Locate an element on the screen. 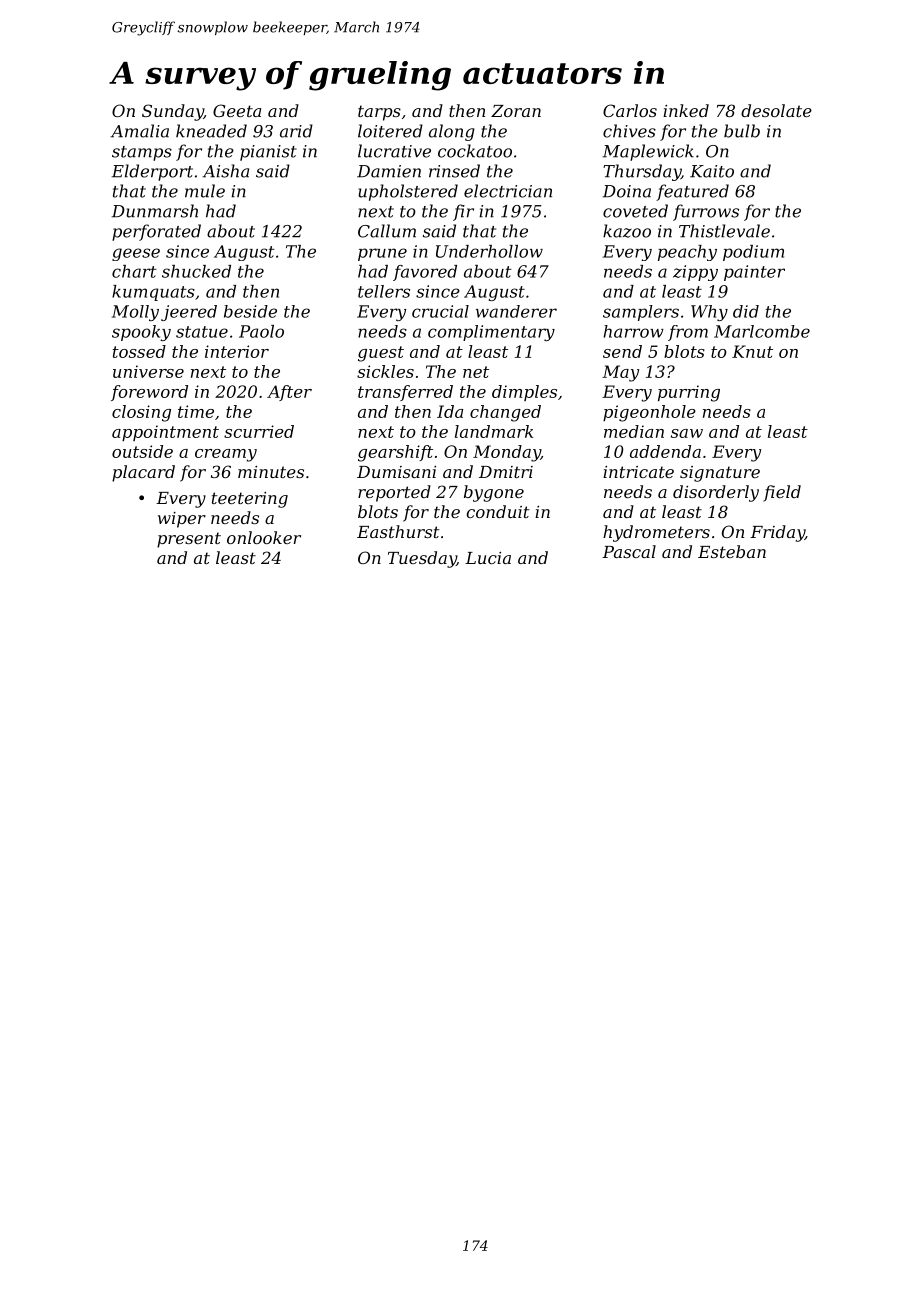 This screenshot has height=1308, width=924. samplers is located at coordinates (641, 313).
